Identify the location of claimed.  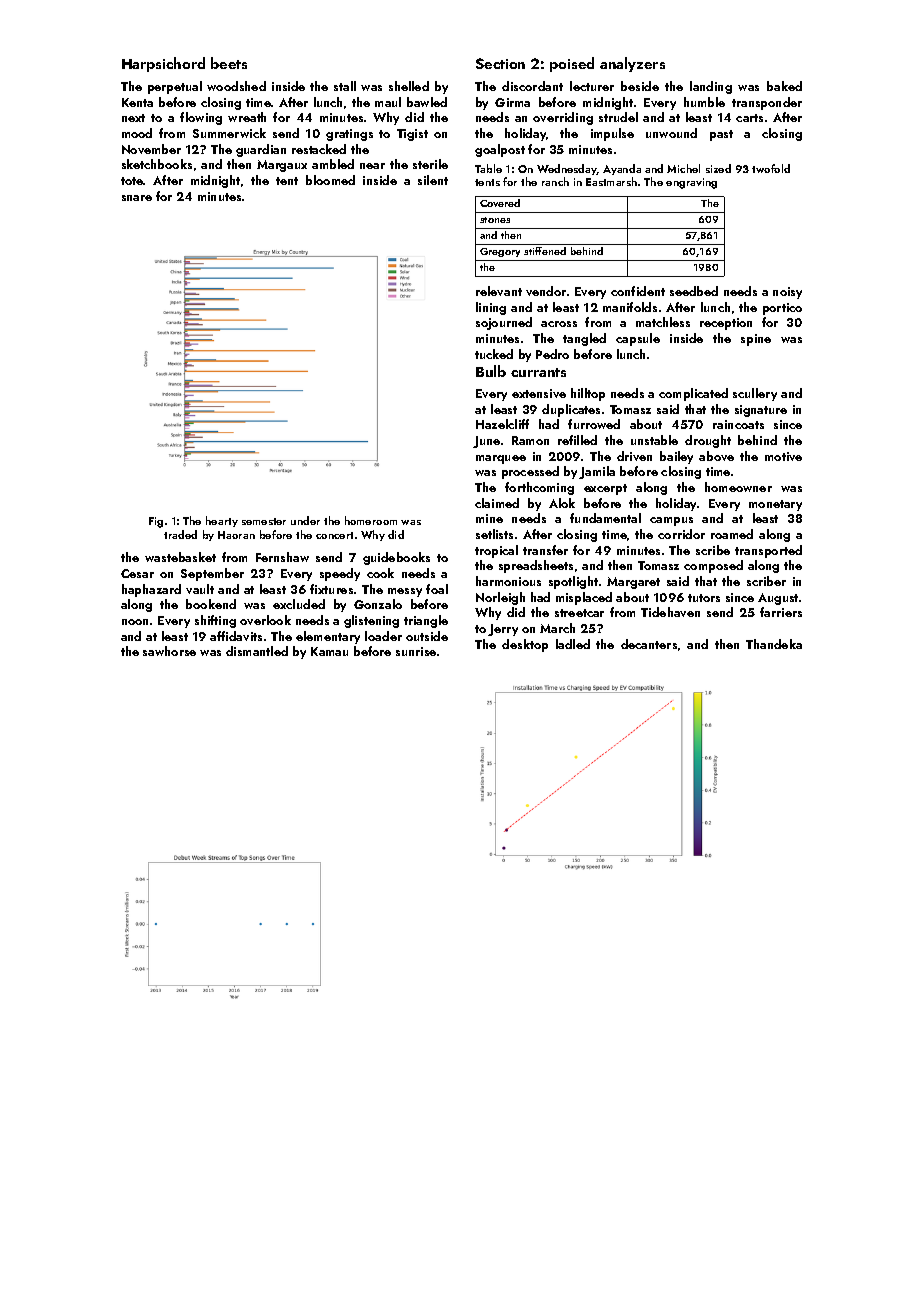
(497, 503).
